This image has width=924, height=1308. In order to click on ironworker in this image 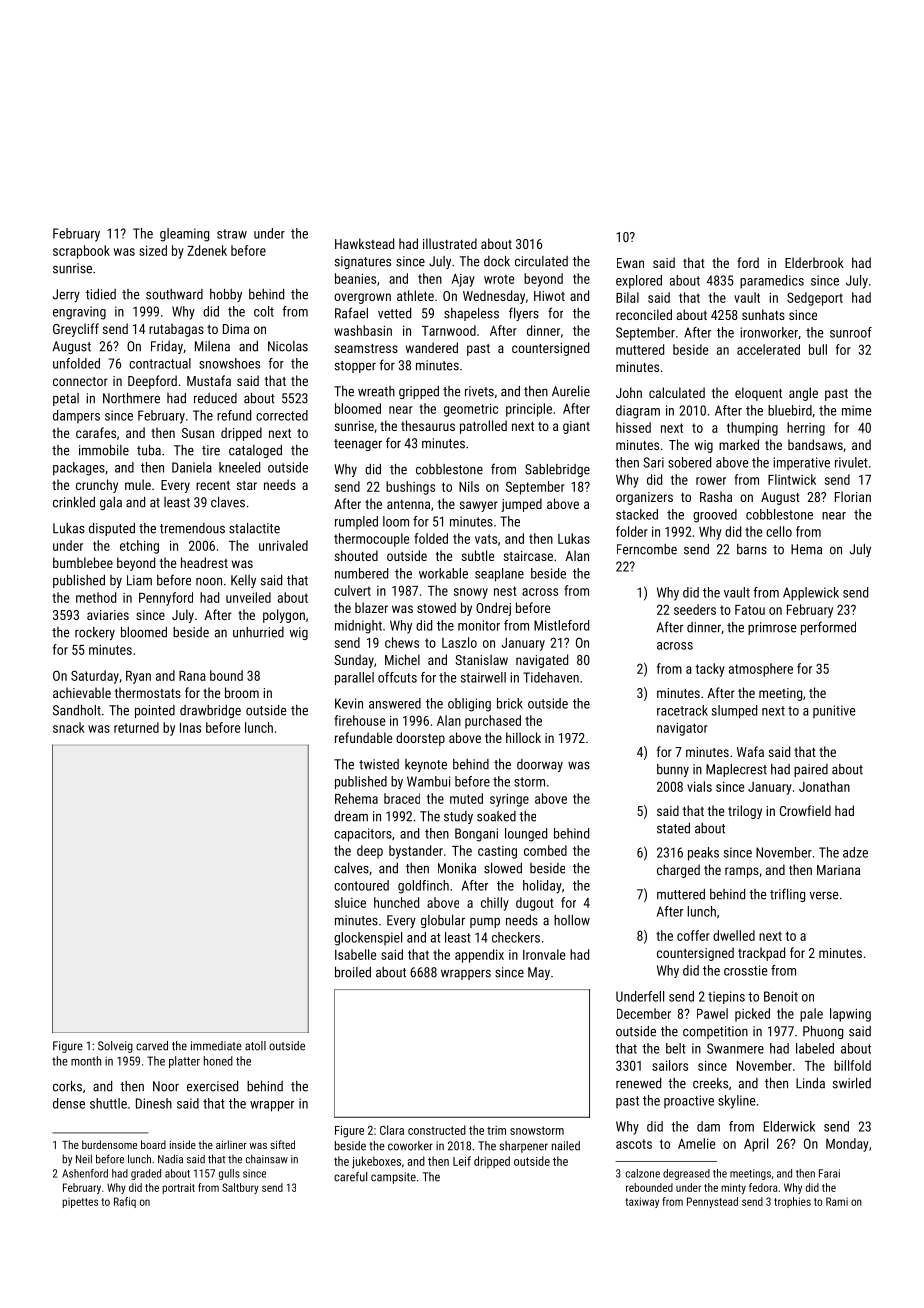, I will do `click(769, 332)`.
